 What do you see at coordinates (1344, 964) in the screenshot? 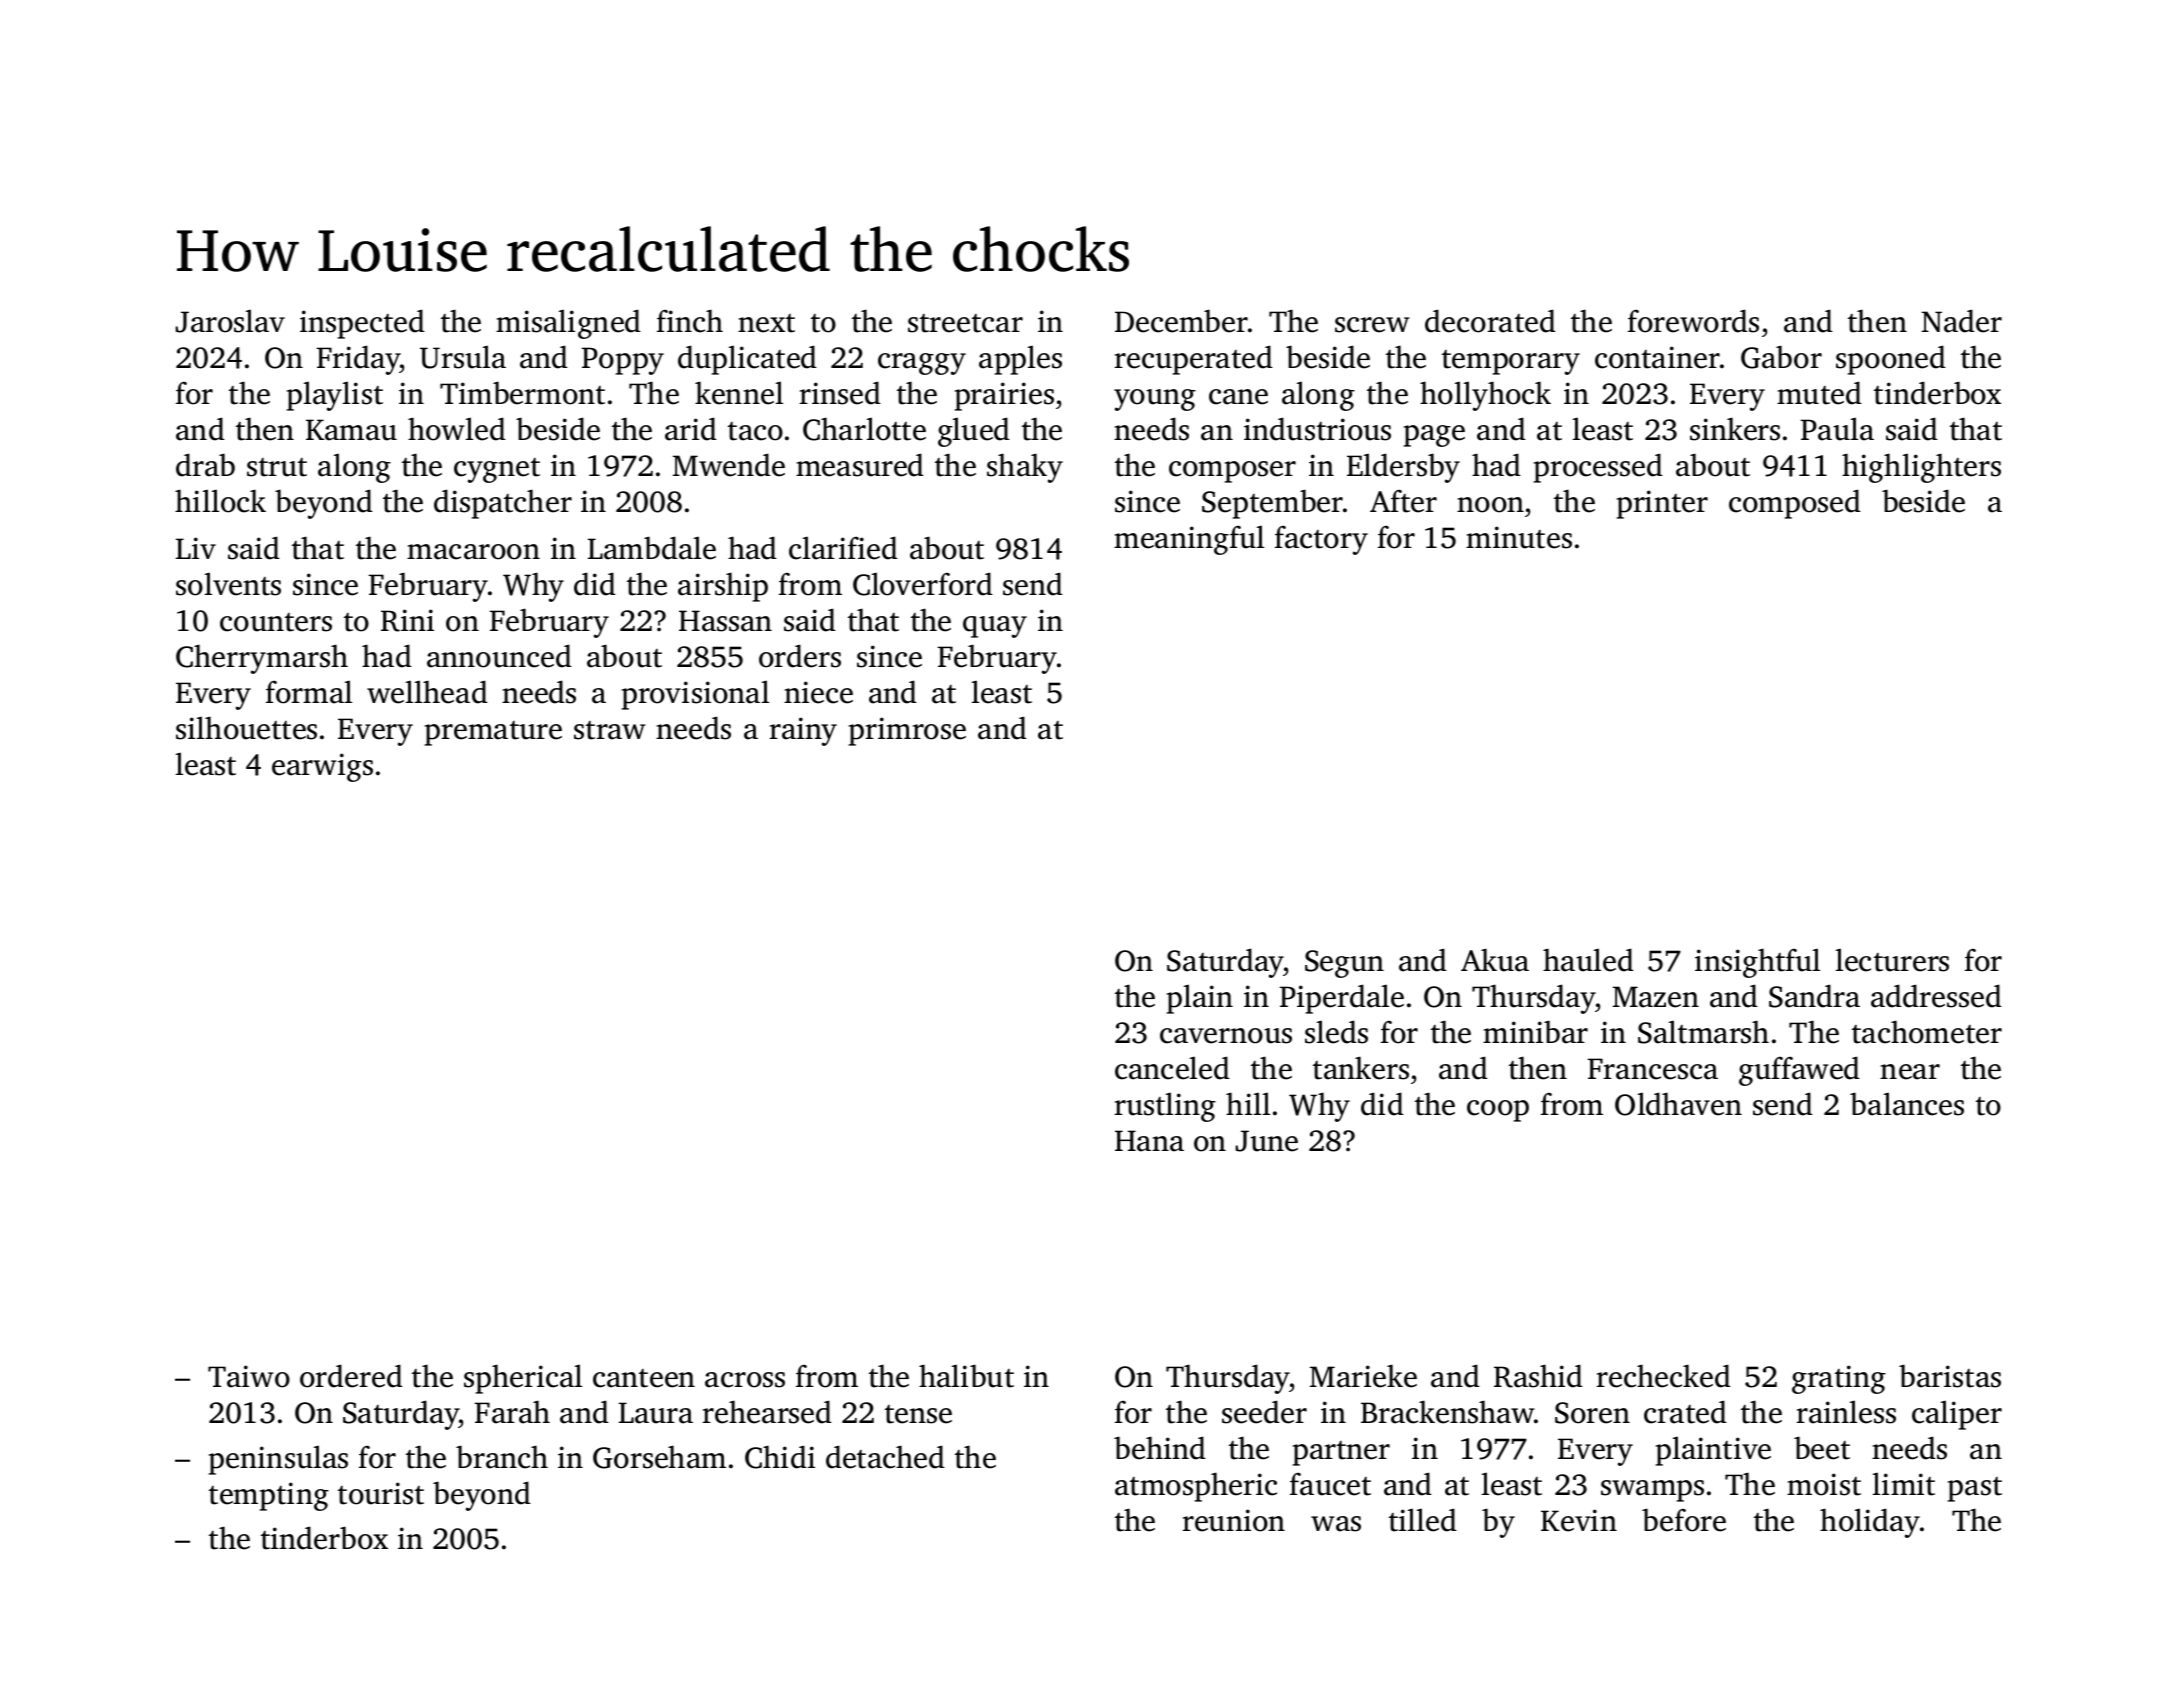
I see `Segun` at bounding box center [1344, 964].
